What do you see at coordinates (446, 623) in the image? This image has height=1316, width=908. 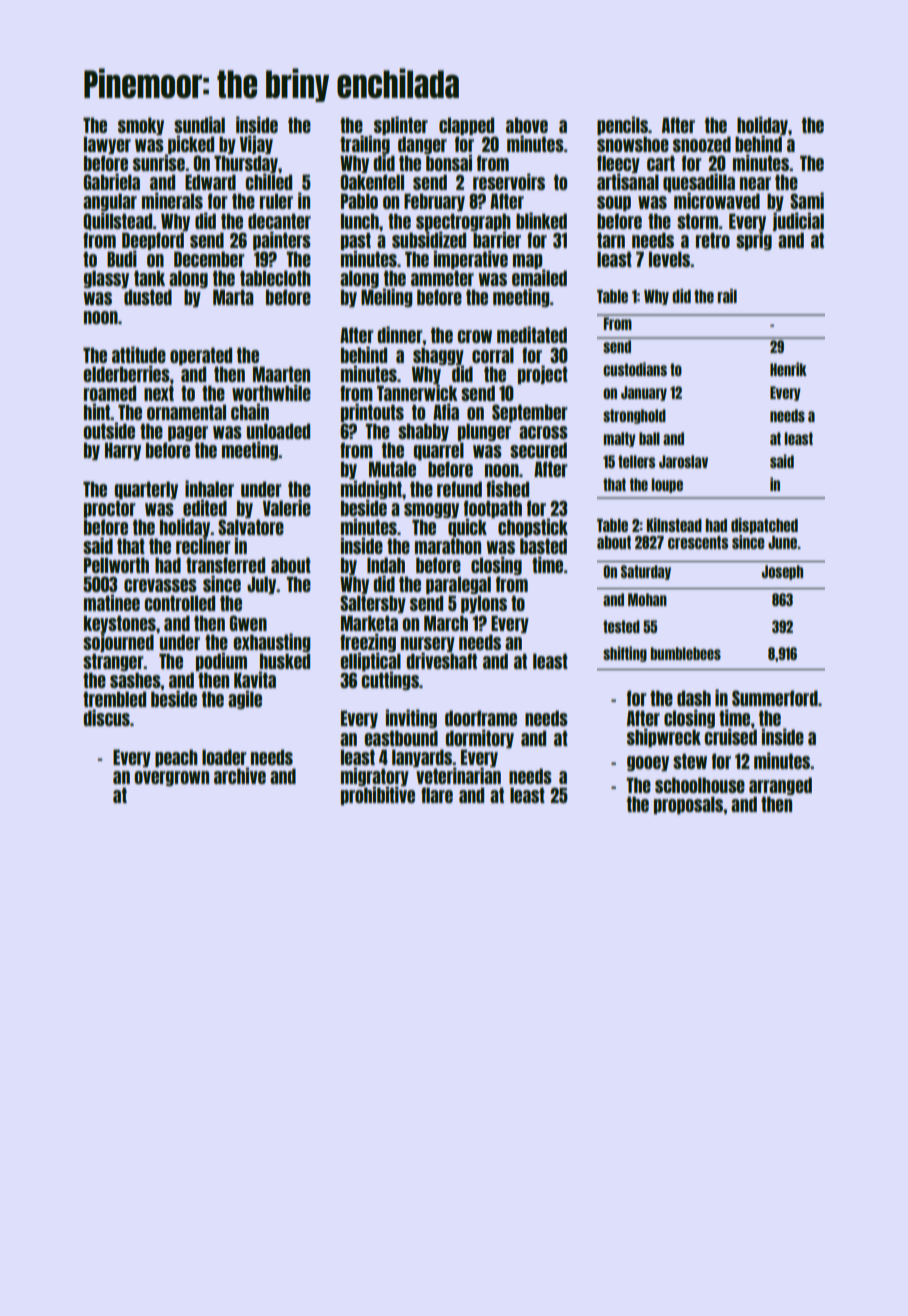 I see `March` at bounding box center [446, 623].
